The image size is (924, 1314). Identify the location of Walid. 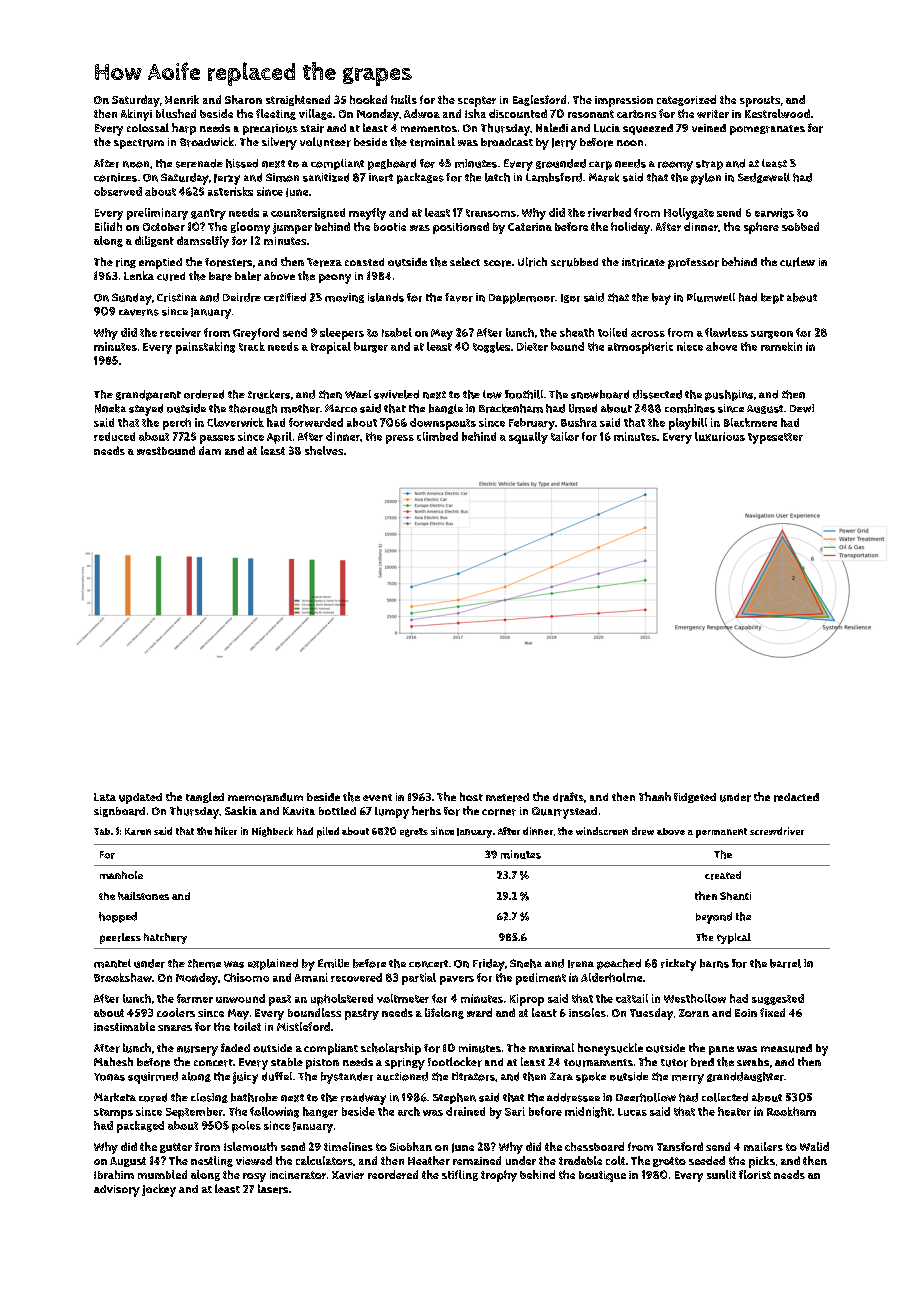
(814, 1146).
